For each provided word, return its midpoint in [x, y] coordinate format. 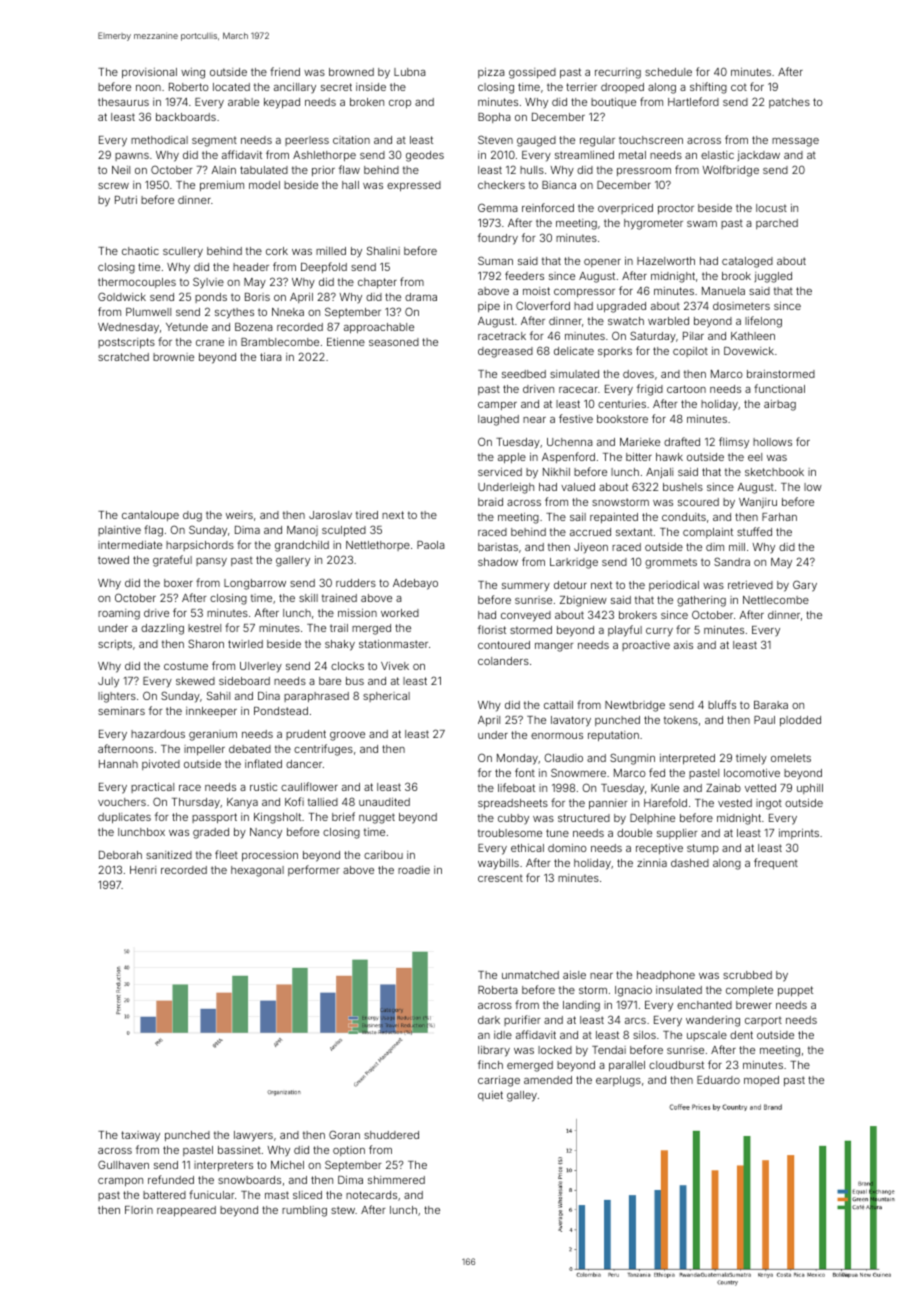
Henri [143, 870]
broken [367, 102]
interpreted [687, 759]
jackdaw [758, 156]
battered [164, 1195]
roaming [119, 614]
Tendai [609, 1050]
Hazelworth [666, 261]
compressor [584, 293]
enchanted [704, 1005]
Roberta [498, 990]
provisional [149, 73]
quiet [490, 1096]
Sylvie [208, 282]
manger [554, 647]
